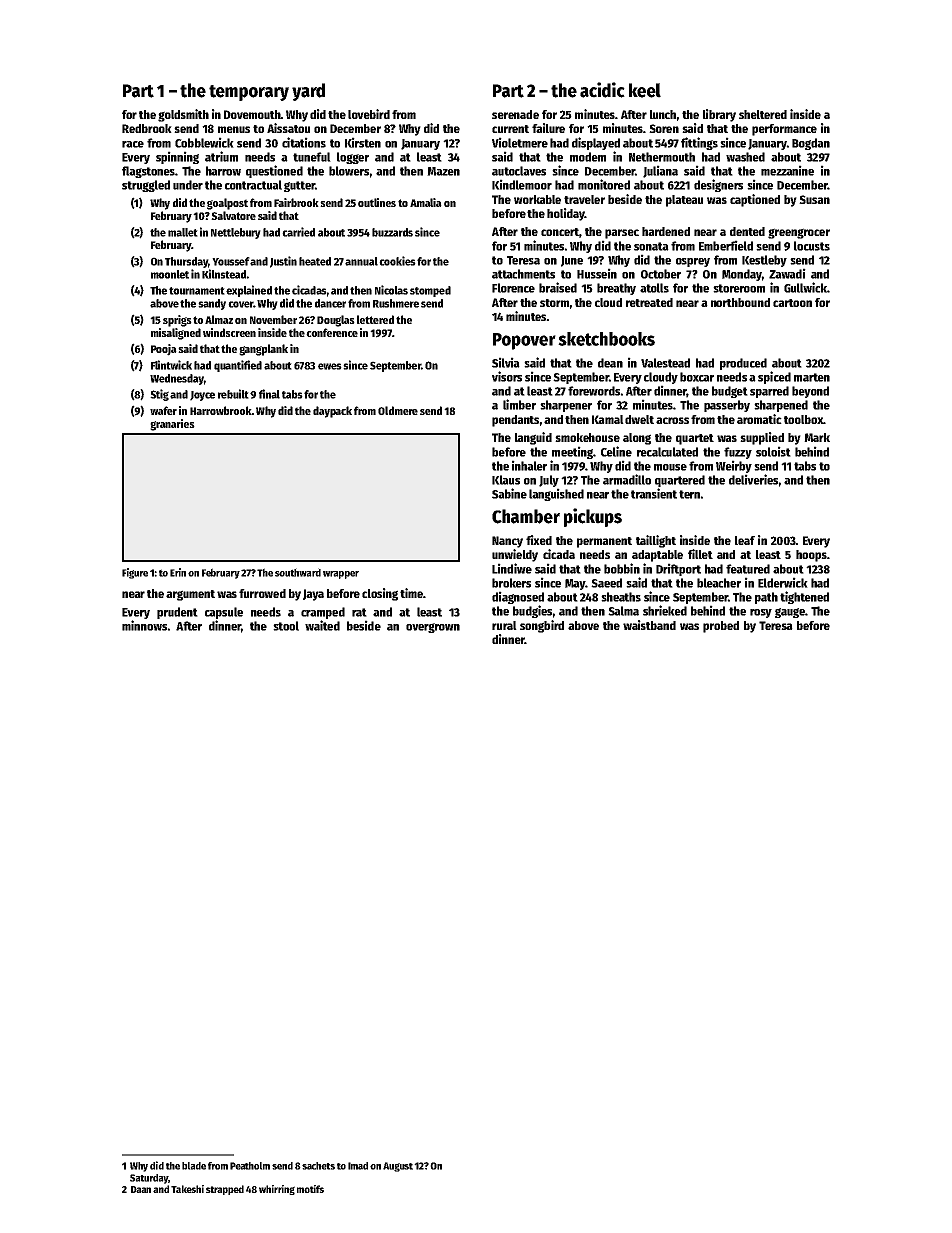 Image resolution: width=952 pixels, height=1233 pixels. Describe the element at coordinates (310, 1189) in the document. I see `motifs` at that location.
